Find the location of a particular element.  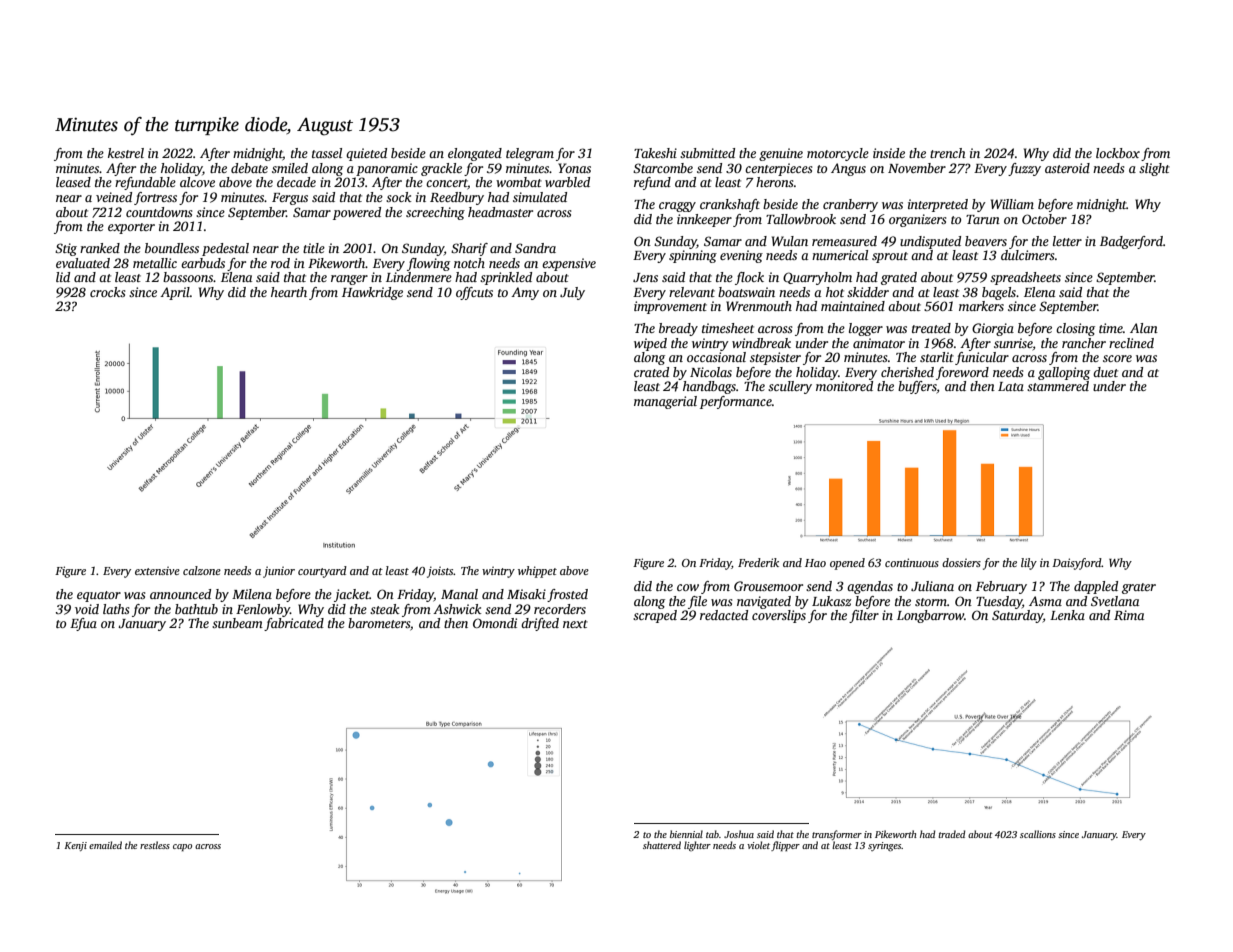

Jens is located at coordinates (645, 277).
